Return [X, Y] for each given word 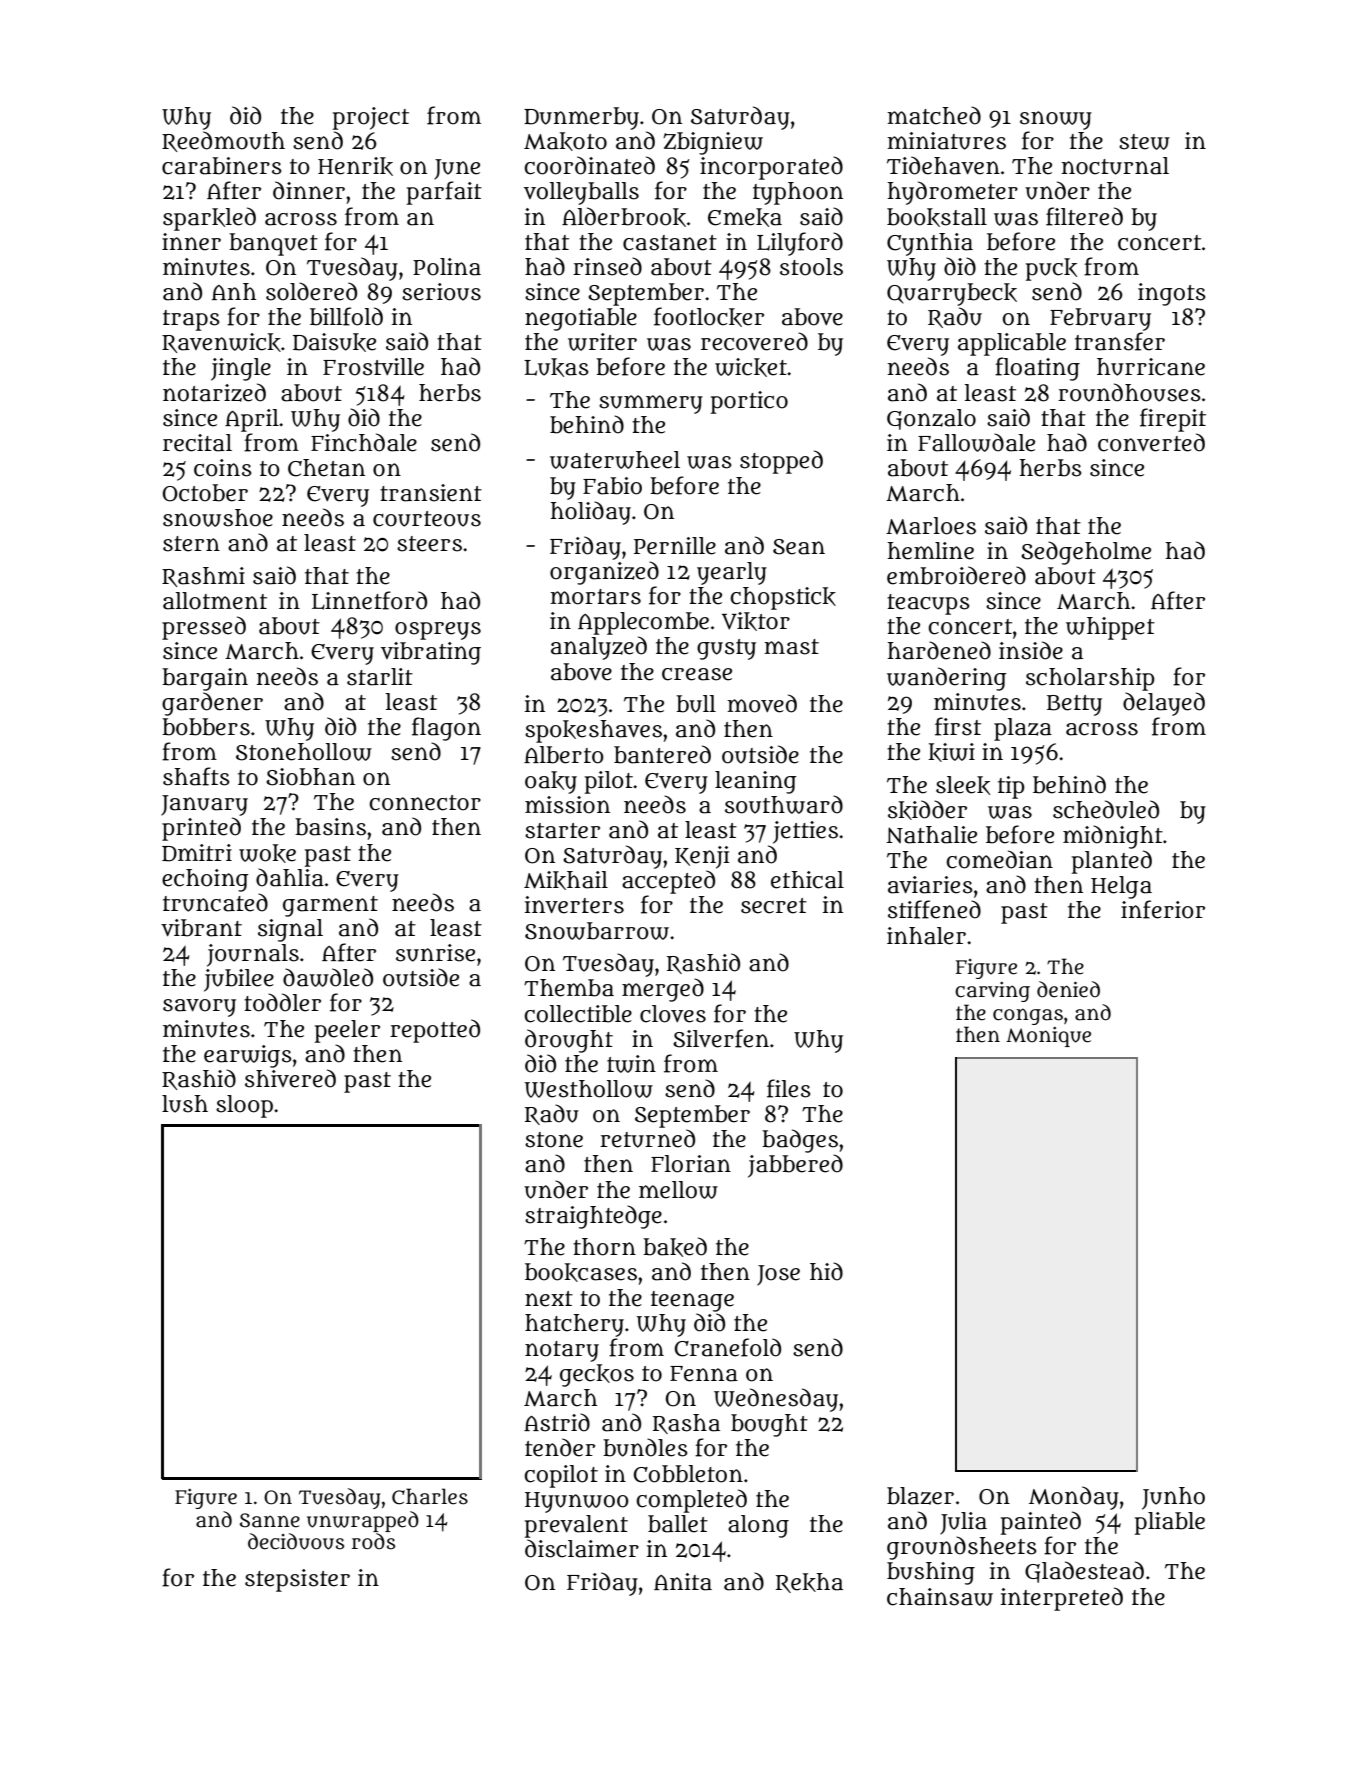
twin [631, 1064]
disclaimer [582, 1548]
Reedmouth [223, 141]
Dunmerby [581, 118]
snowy [1056, 120]
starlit [380, 677]
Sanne [270, 1520]
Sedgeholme [1086, 553]
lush [185, 1104]
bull [696, 704]
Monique [1048, 1037]
